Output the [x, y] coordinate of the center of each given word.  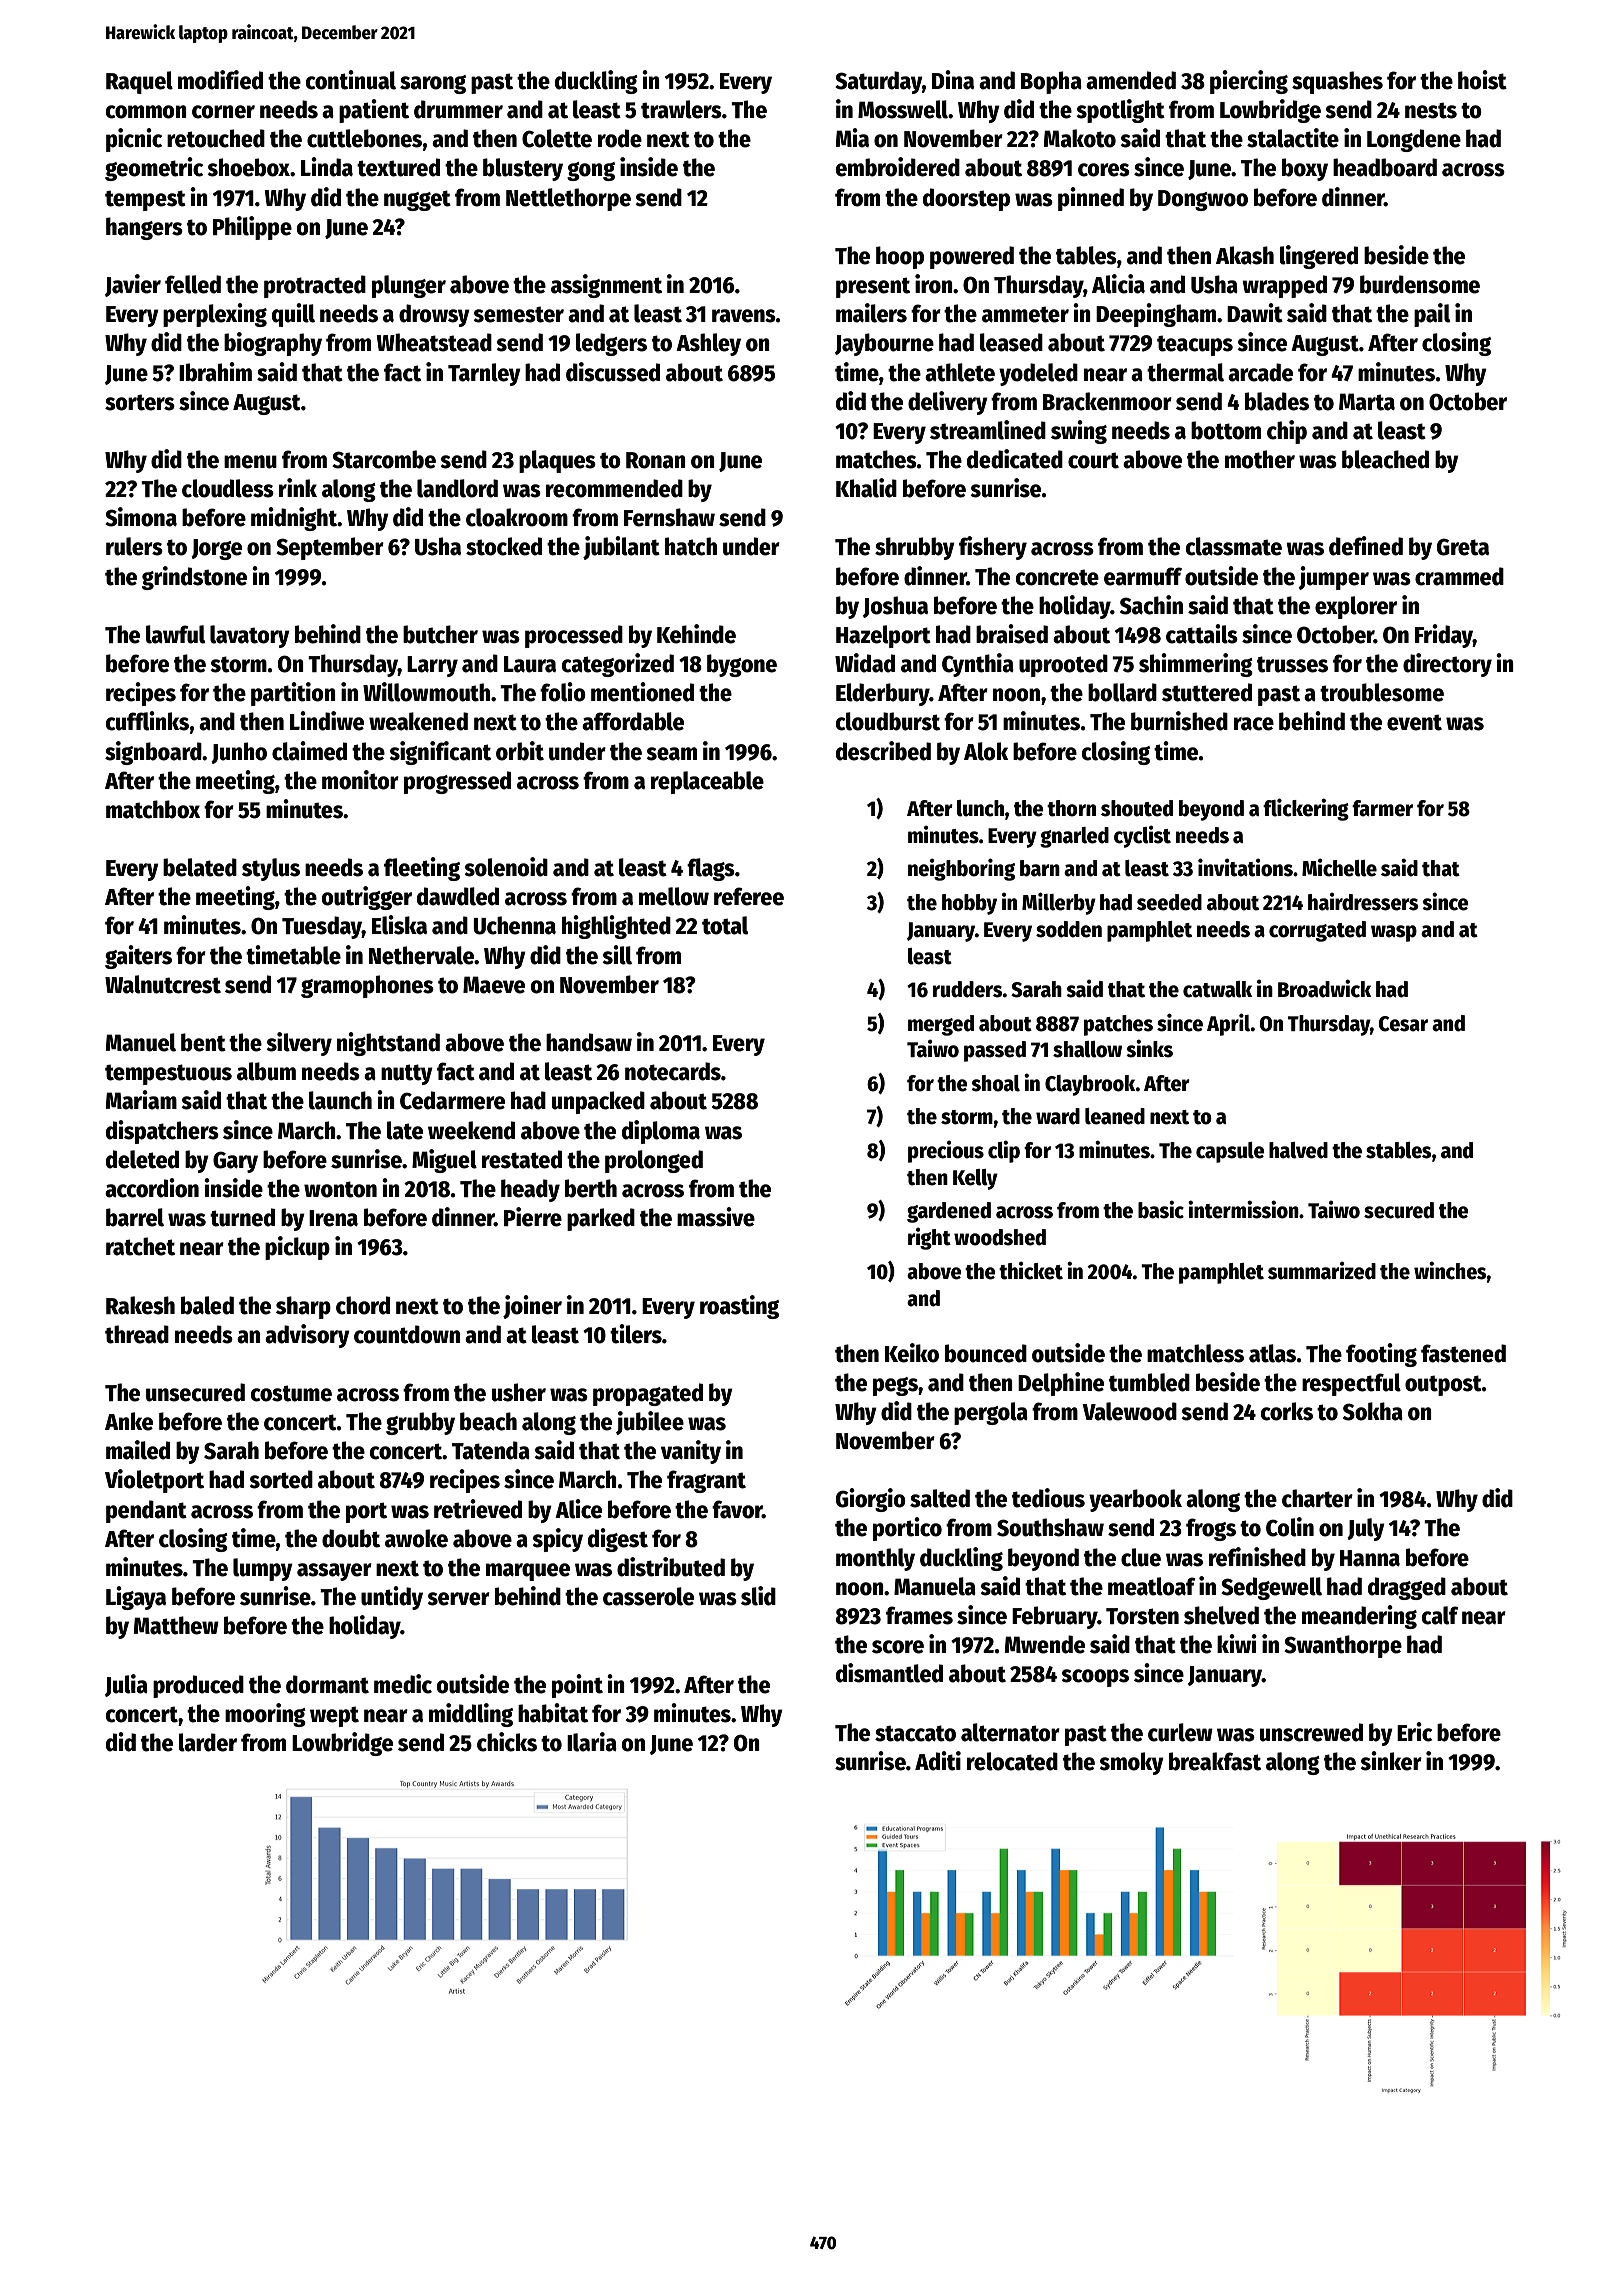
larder [208, 1742]
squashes [1337, 82]
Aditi [938, 1761]
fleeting [422, 869]
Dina [953, 80]
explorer [1356, 607]
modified [220, 80]
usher [519, 1392]
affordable [633, 721]
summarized [1322, 1271]
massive [716, 1217]
